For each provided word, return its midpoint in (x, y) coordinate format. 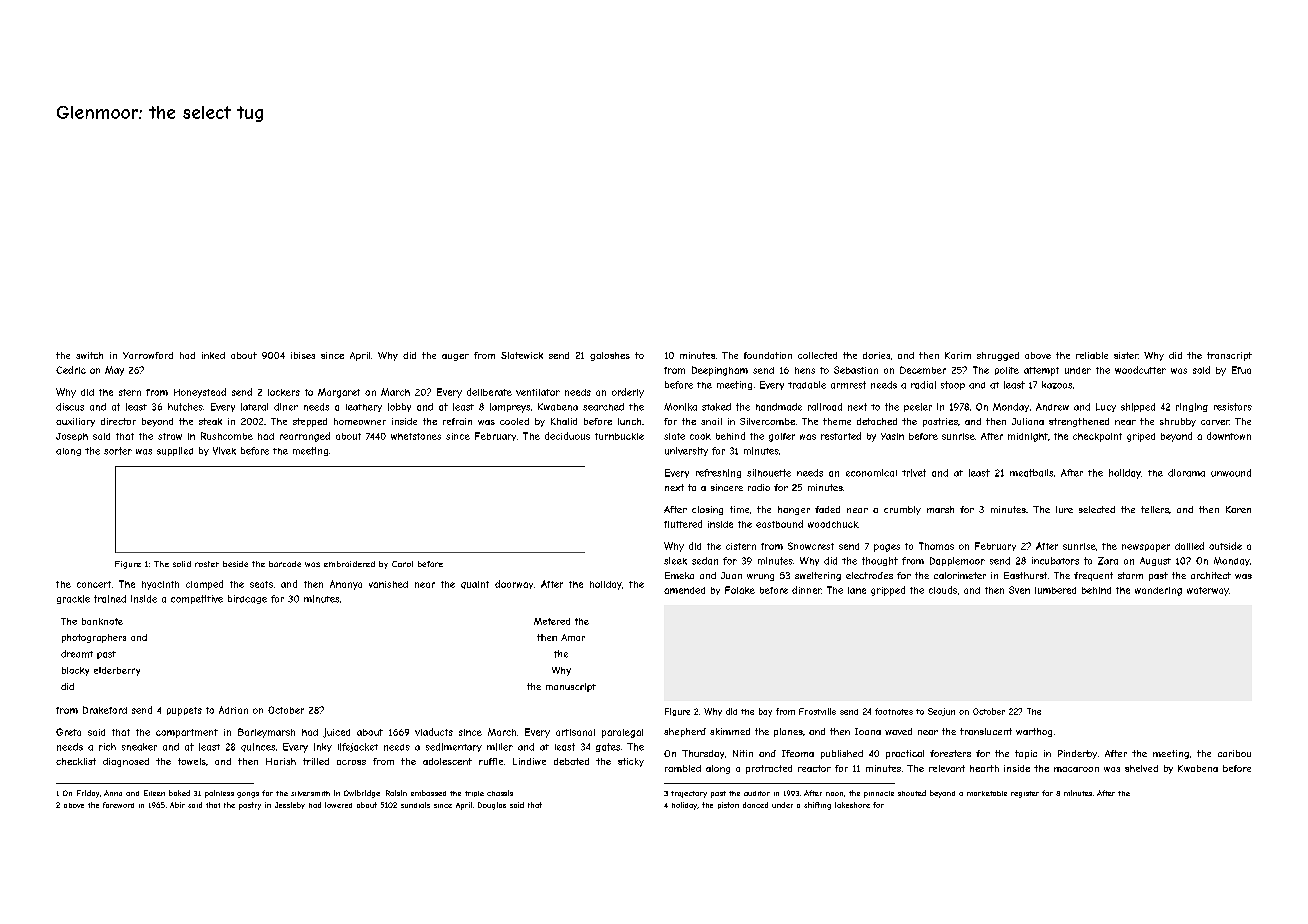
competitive (197, 599)
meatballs (1031, 473)
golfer (782, 437)
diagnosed (126, 762)
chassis (500, 793)
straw (170, 436)
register (1025, 794)
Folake (740, 590)
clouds (943, 590)
